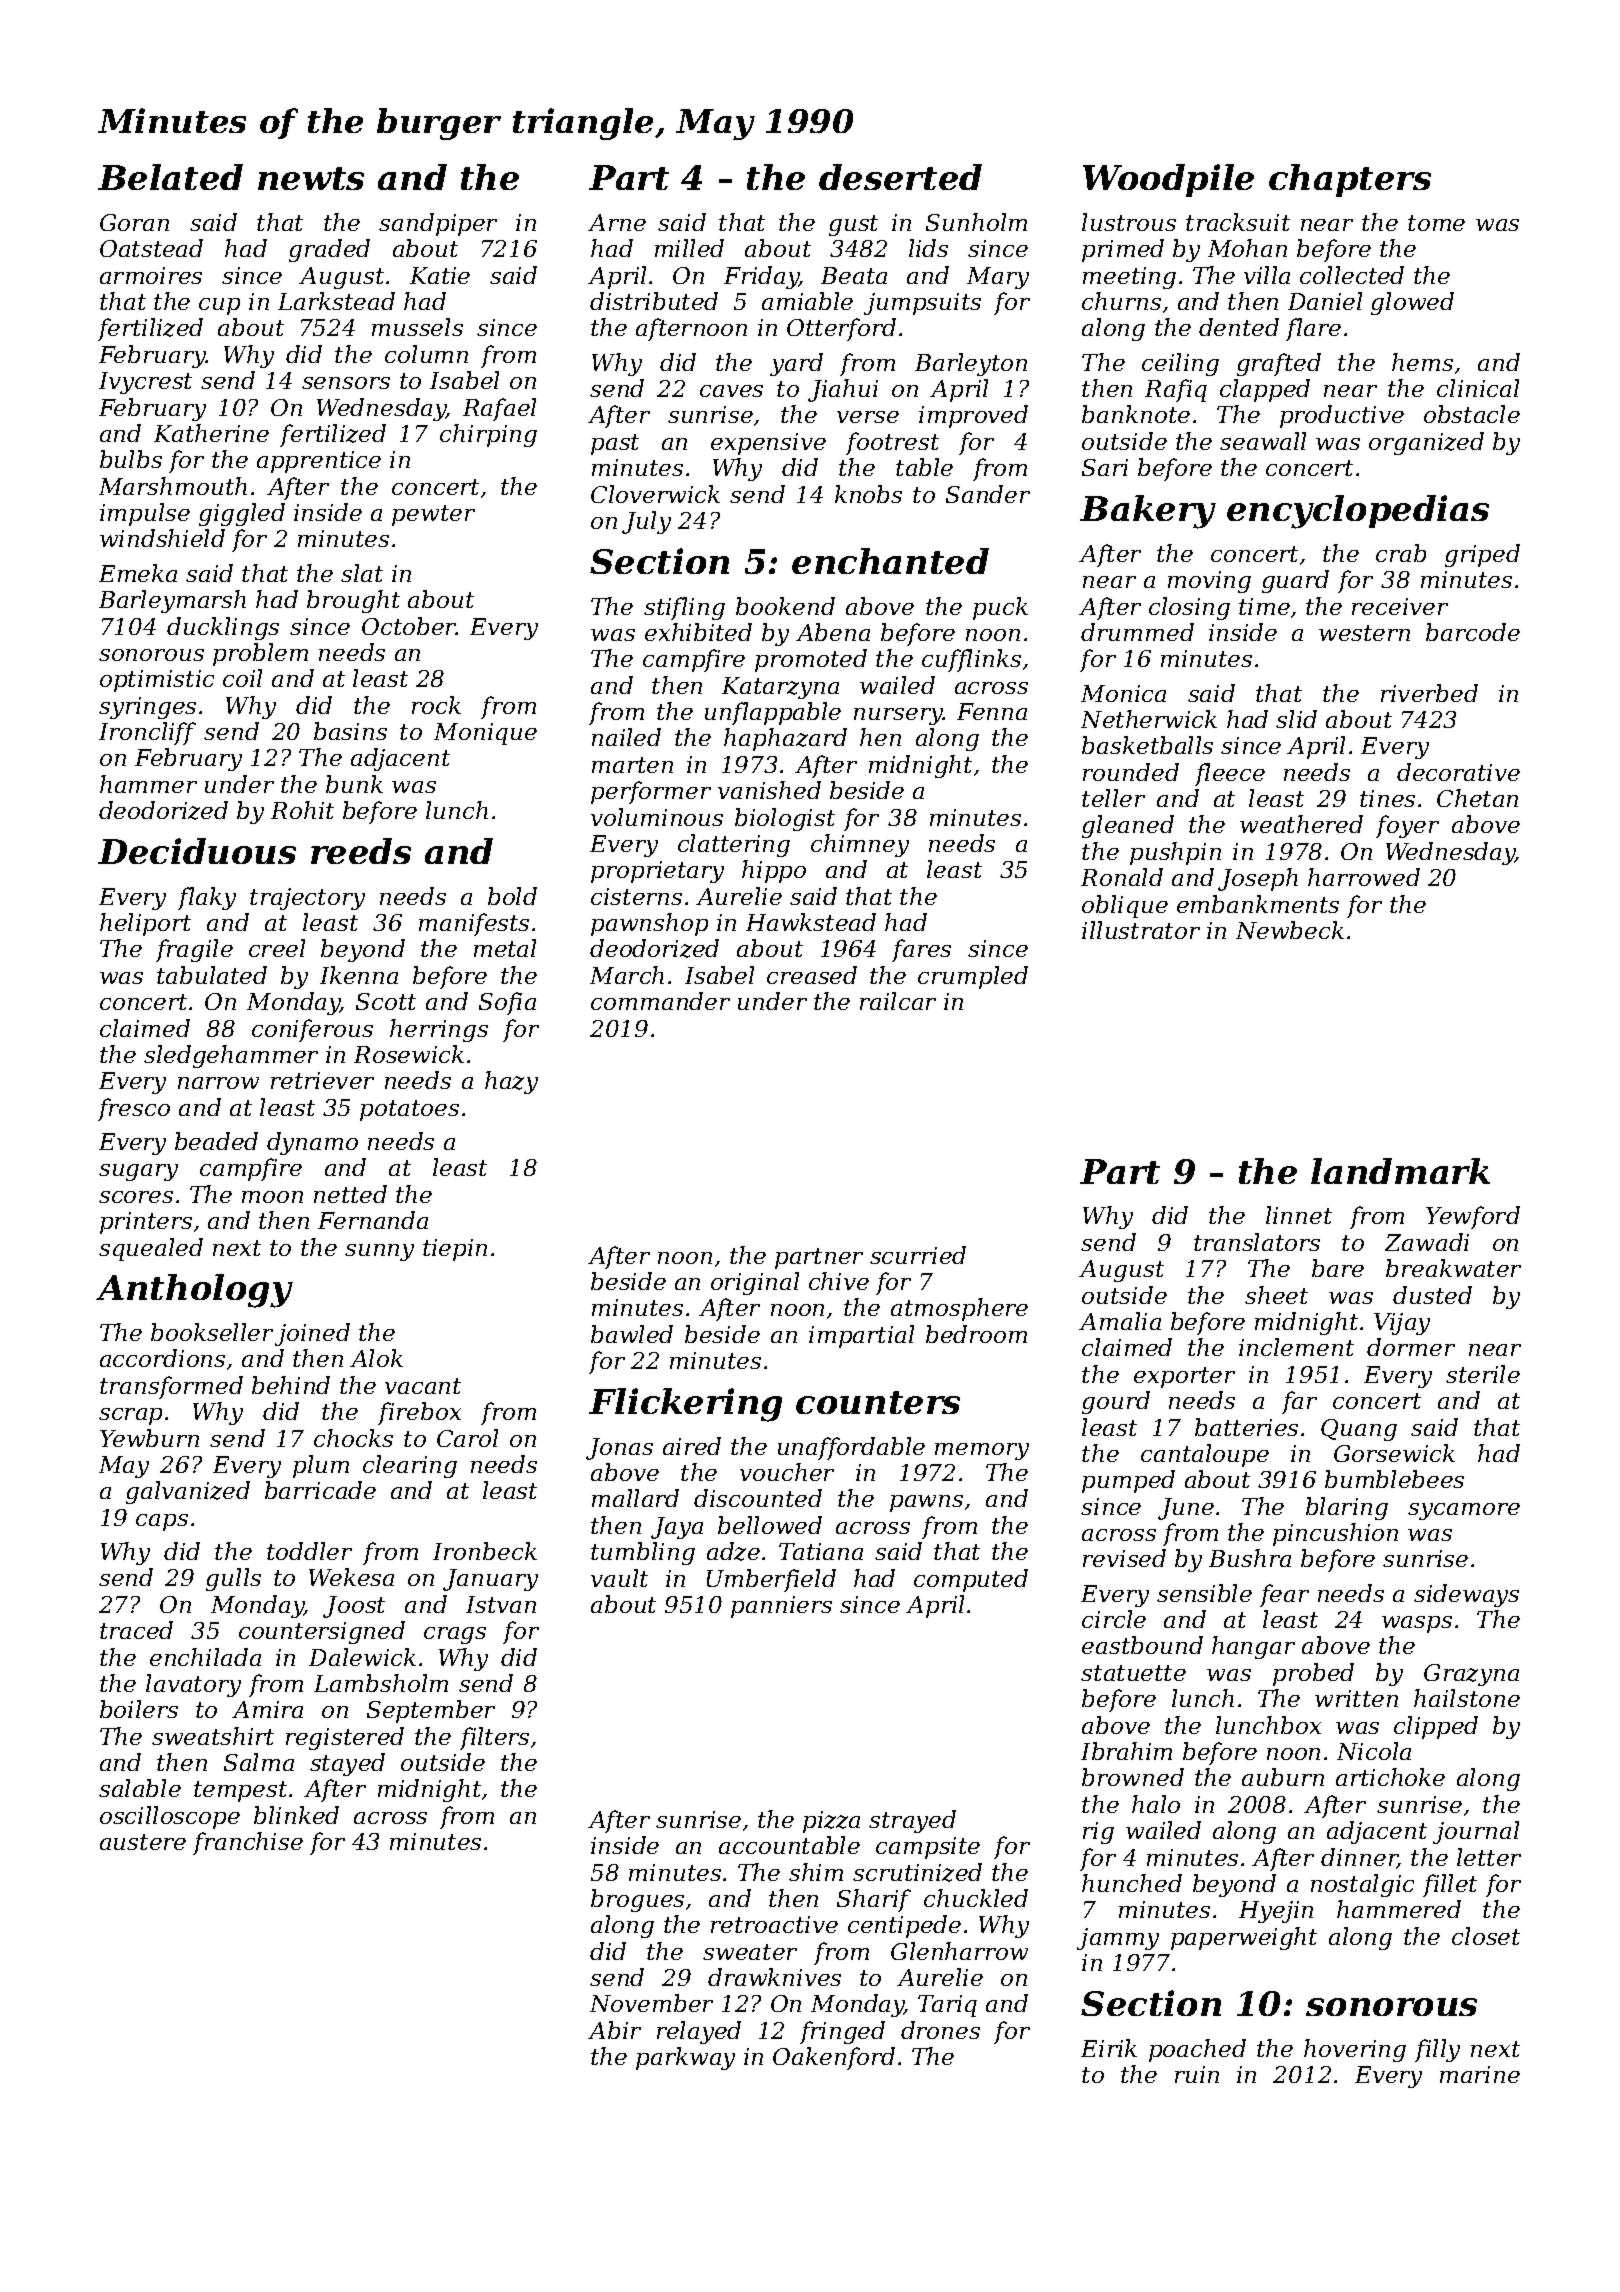 The height and width of the screenshot is (2292, 1620). Describe the element at coordinates (617, 222) in the screenshot. I see `Arne` at that location.
